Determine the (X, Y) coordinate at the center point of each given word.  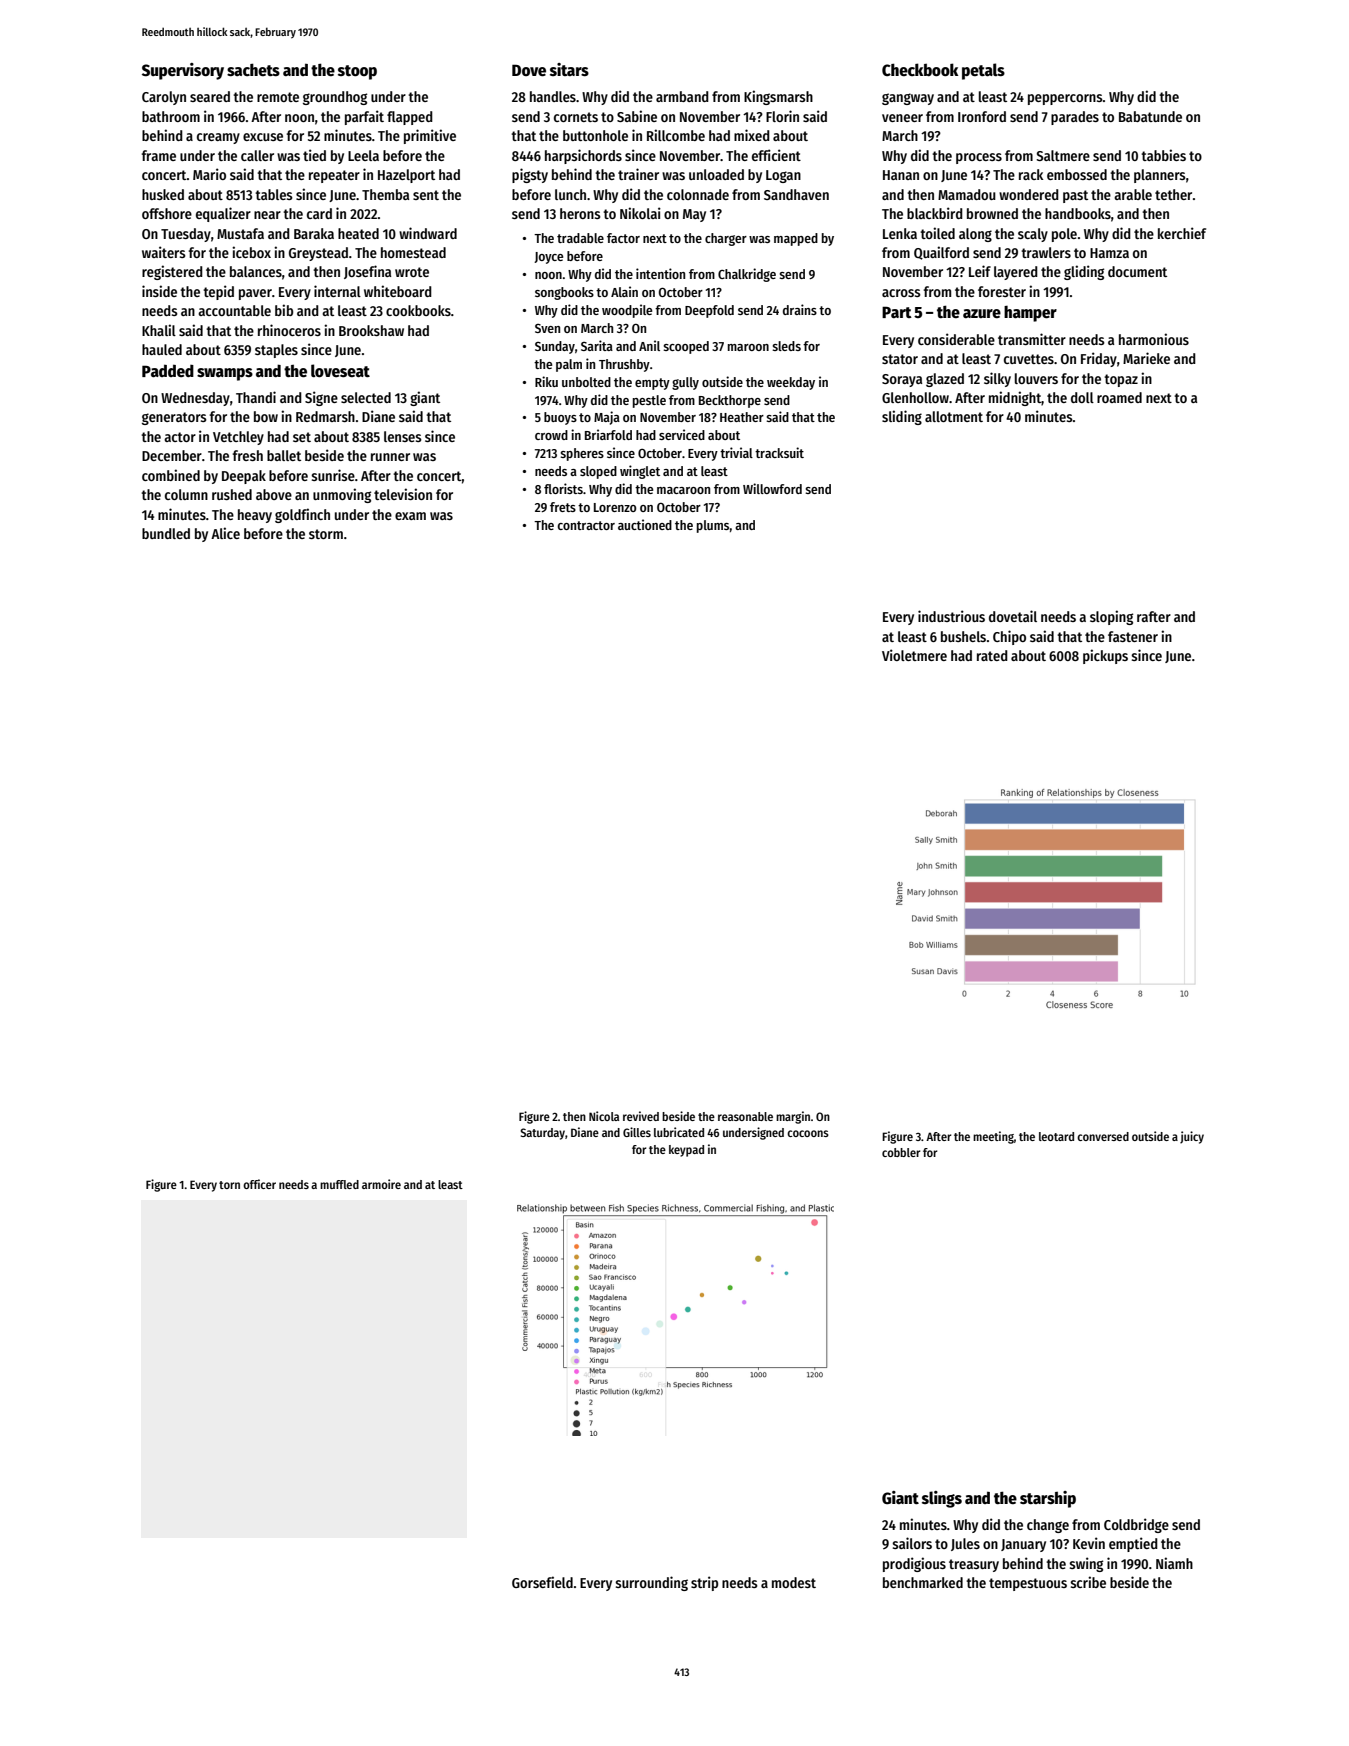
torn (229, 1185)
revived (641, 1116)
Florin (782, 116)
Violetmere (914, 655)
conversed (1103, 1136)
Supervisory (183, 71)
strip (704, 1583)
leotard (1056, 1136)
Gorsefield (542, 1582)
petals (983, 71)
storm (326, 534)
